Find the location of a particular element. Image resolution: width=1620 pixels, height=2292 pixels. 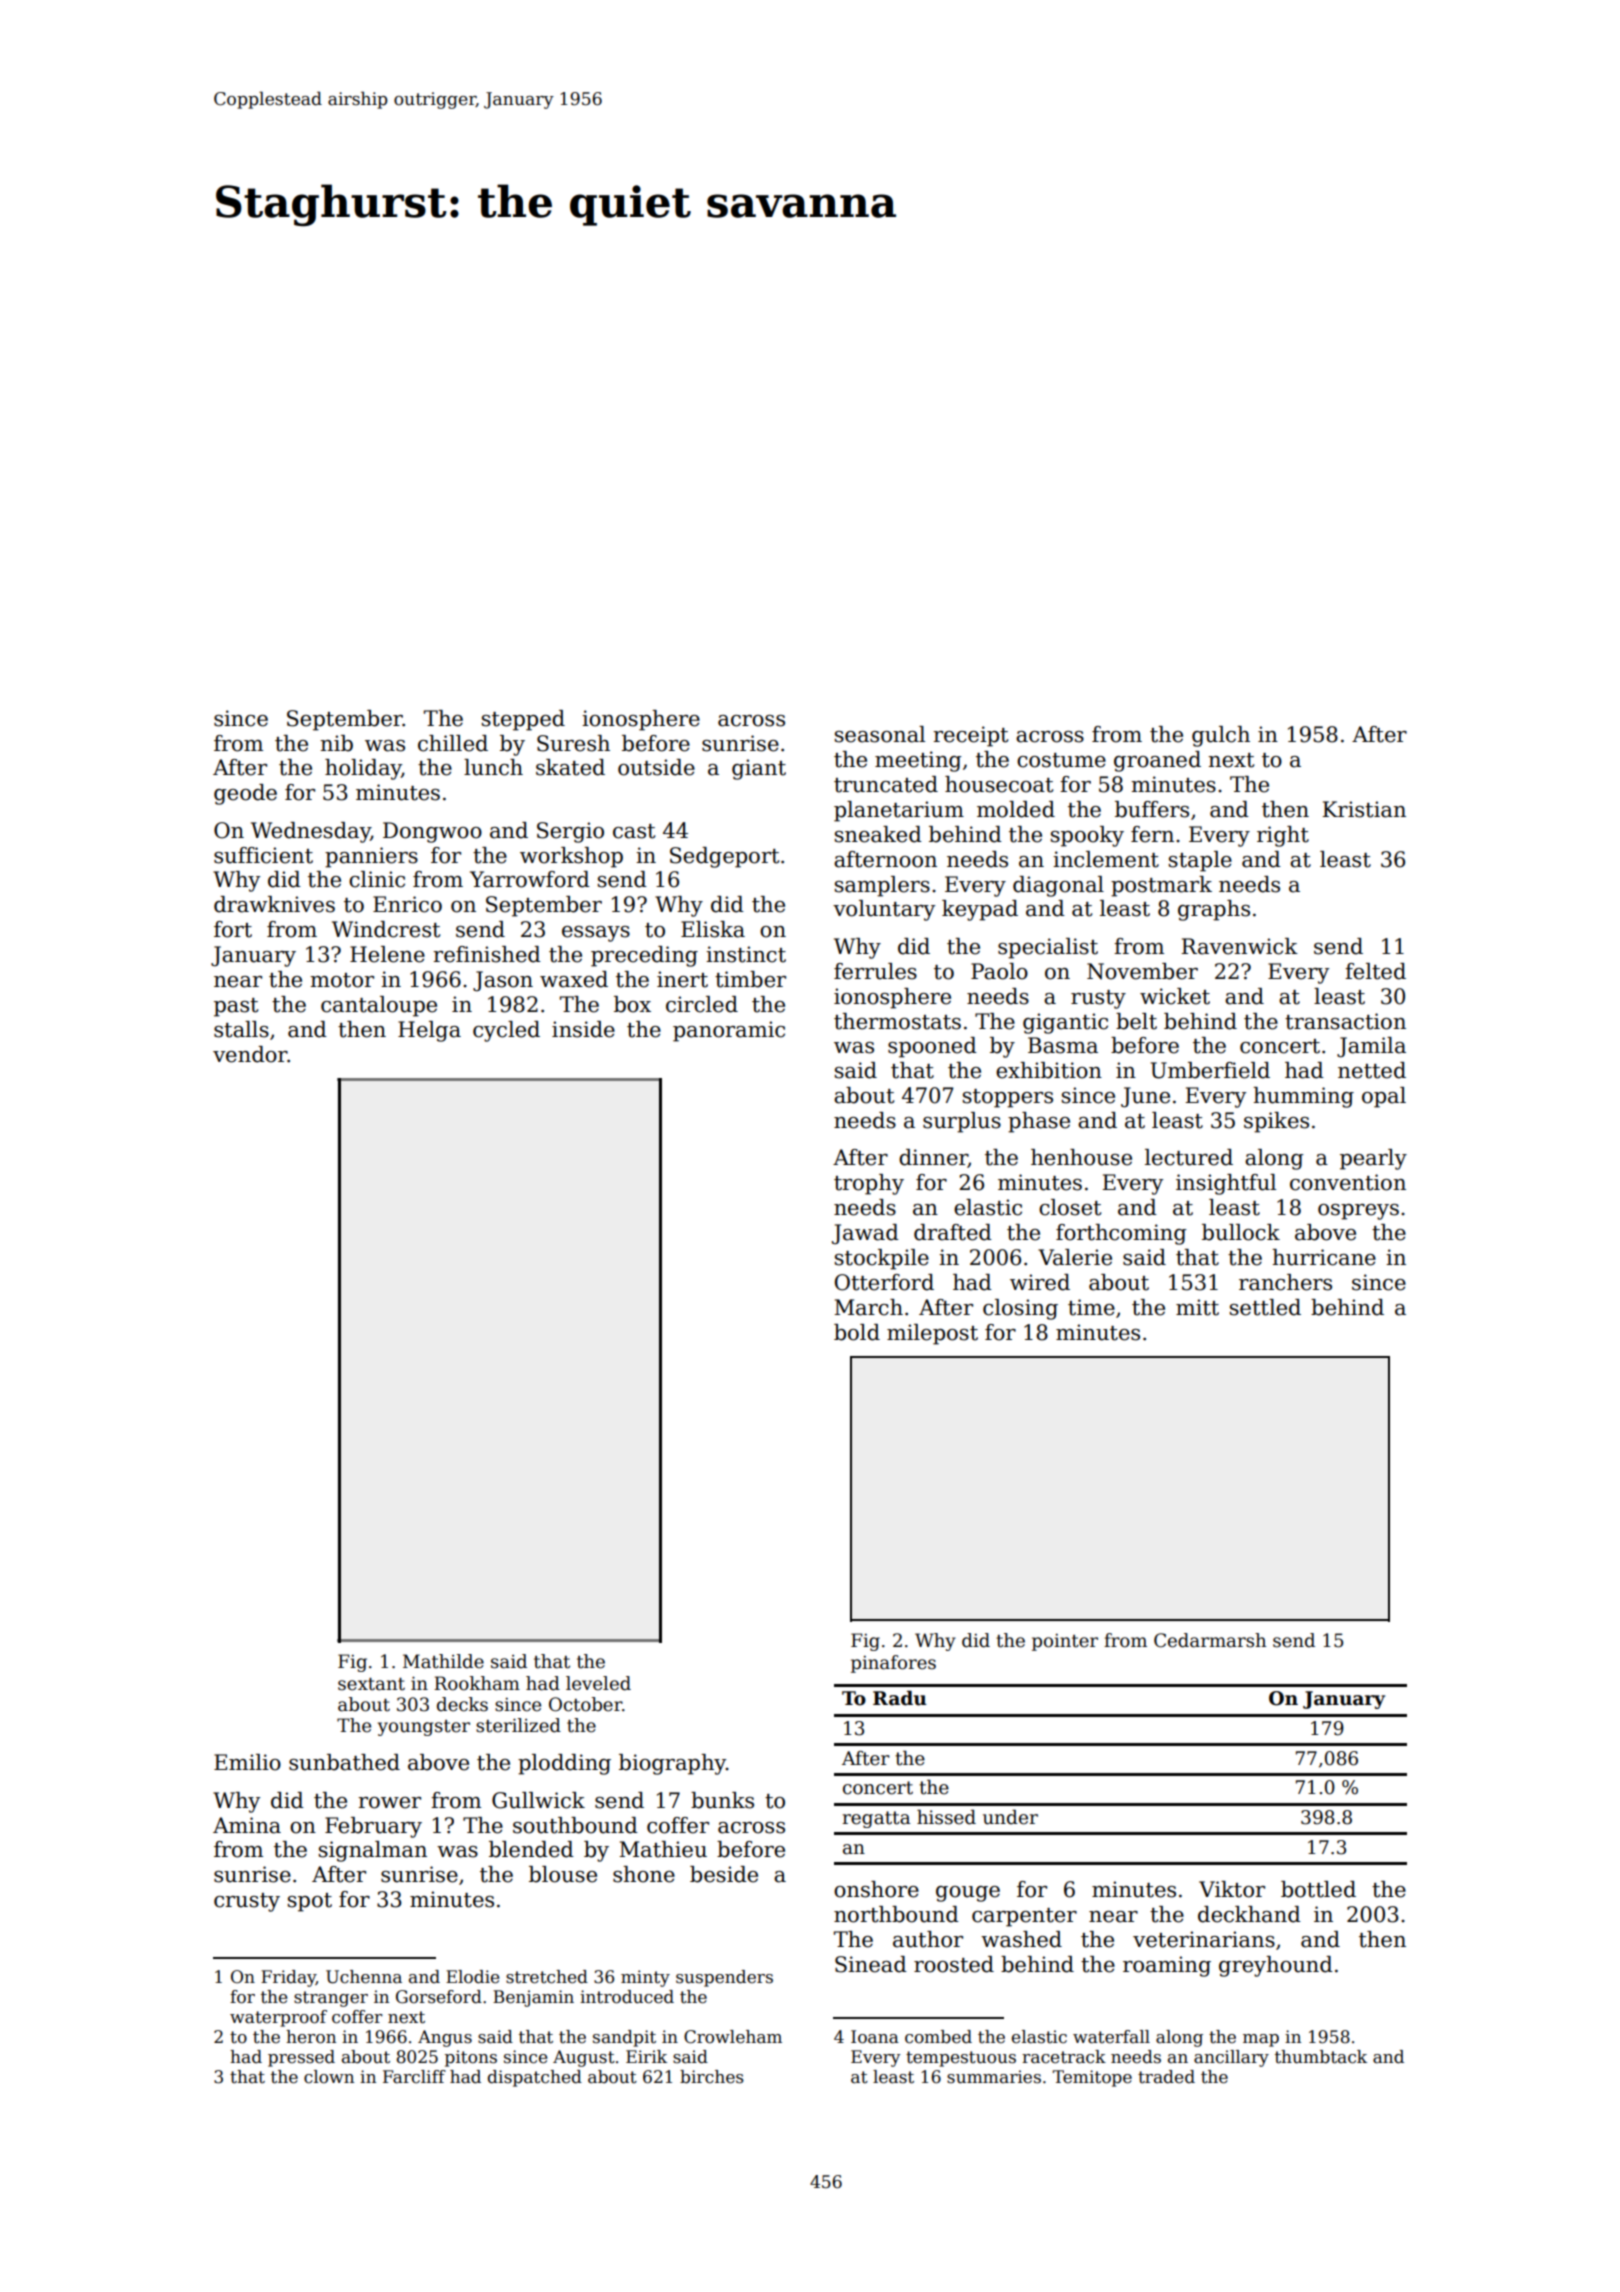

gulch is located at coordinates (1221, 736).
